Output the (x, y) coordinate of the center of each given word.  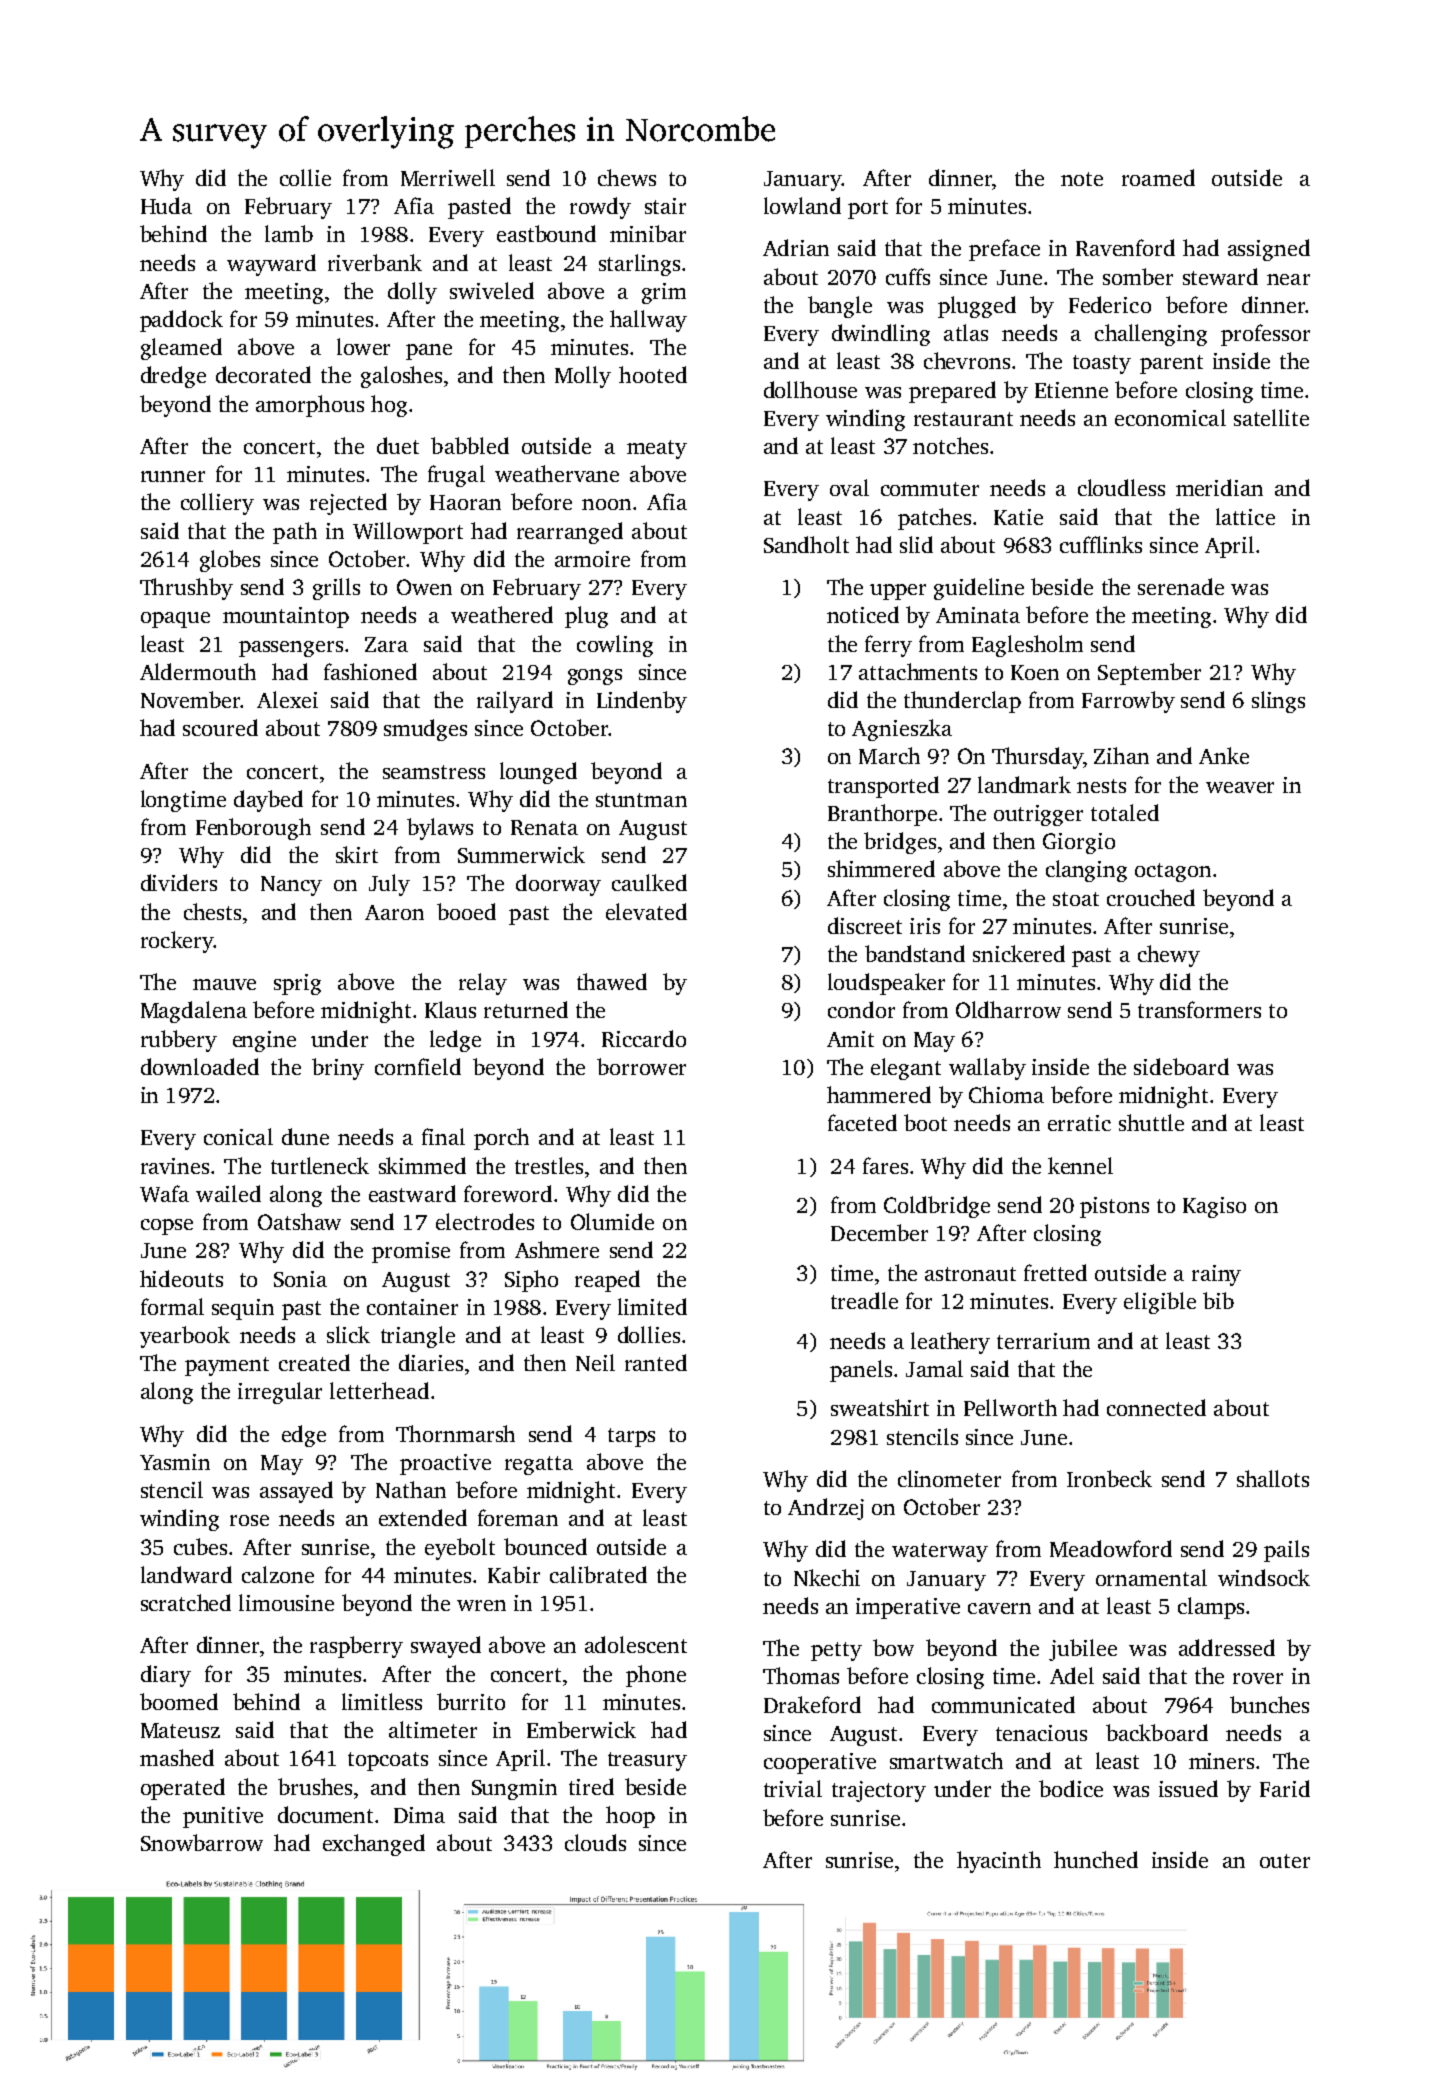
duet (398, 445)
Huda (166, 205)
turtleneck (320, 1165)
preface (1004, 250)
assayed (296, 1492)
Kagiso (1214, 1207)
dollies (649, 1334)
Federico (1110, 304)
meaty (657, 449)
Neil (595, 1362)
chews (627, 177)
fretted (1055, 1272)
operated (183, 1789)
